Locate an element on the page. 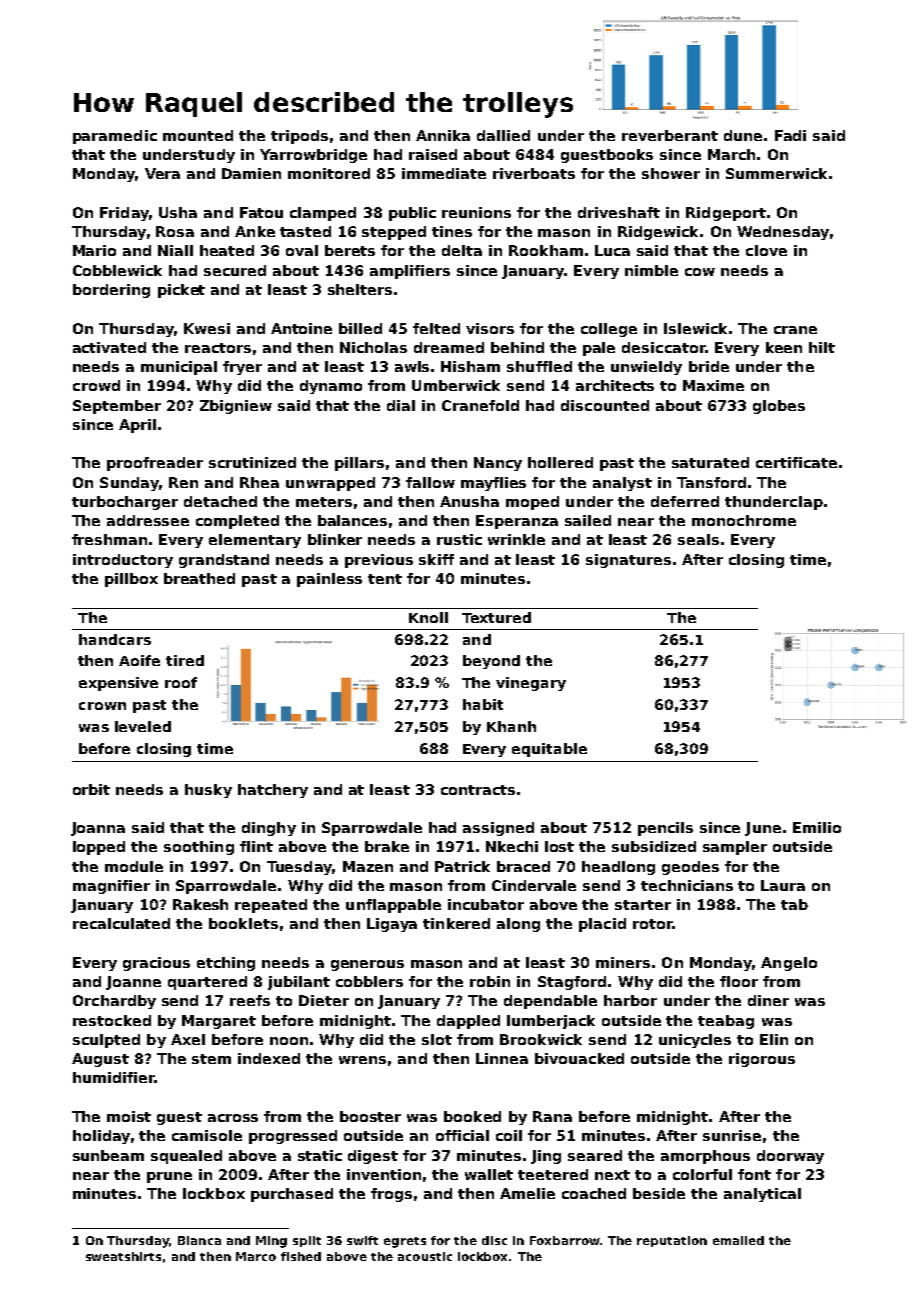 The height and width of the document is (1308, 924). crowd is located at coordinates (96, 385).
